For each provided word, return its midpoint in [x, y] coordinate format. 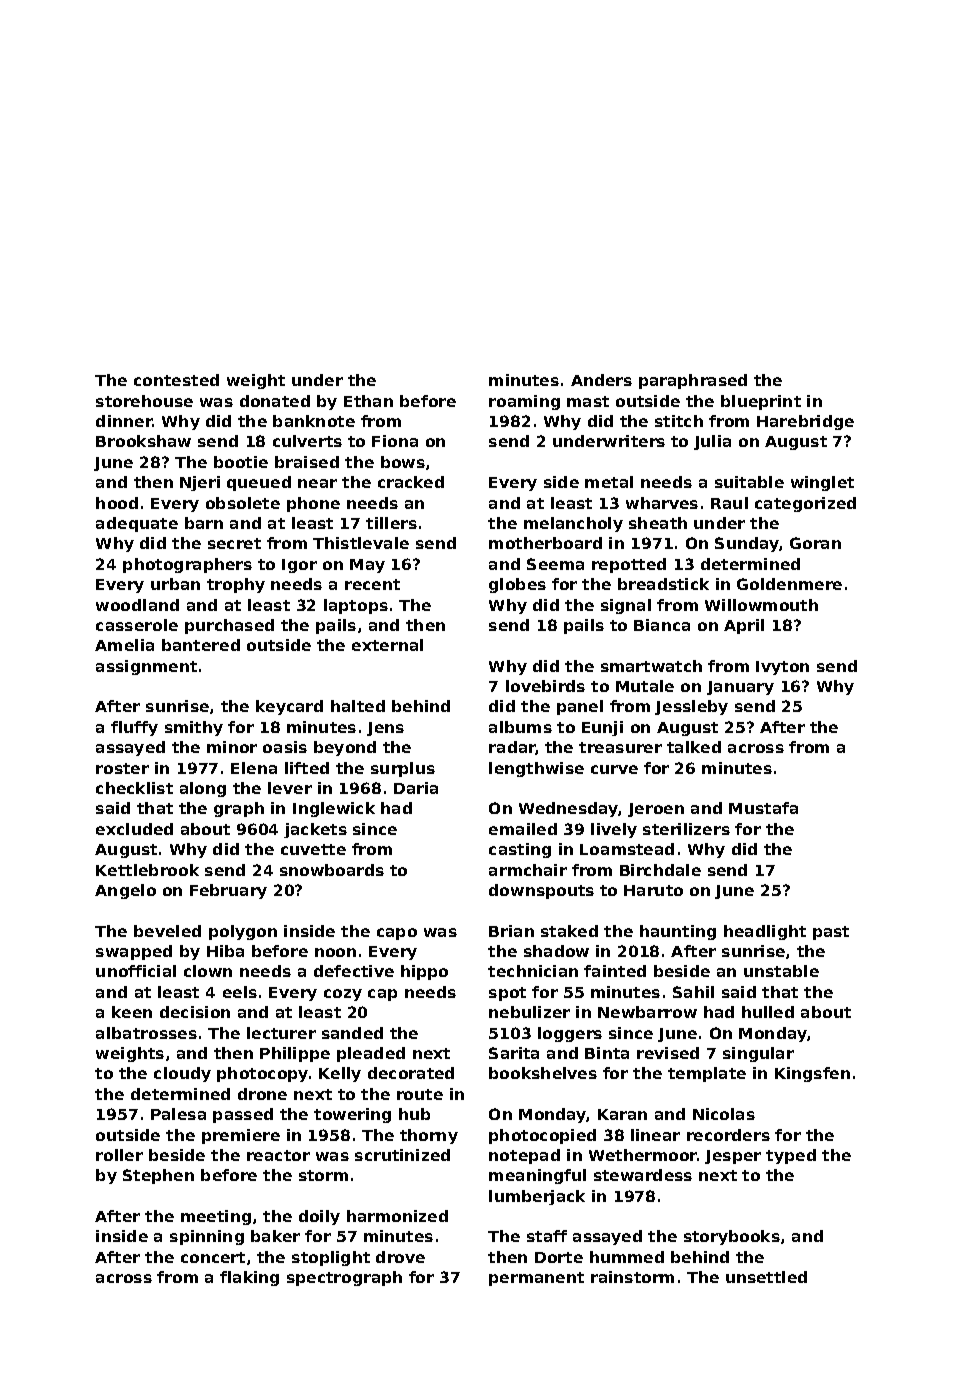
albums [520, 727]
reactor [278, 1155]
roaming [524, 402]
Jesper [733, 1157]
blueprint [761, 402]
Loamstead [627, 849]
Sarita [514, 1053]
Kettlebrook [147, 870]
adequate [137, 524]
